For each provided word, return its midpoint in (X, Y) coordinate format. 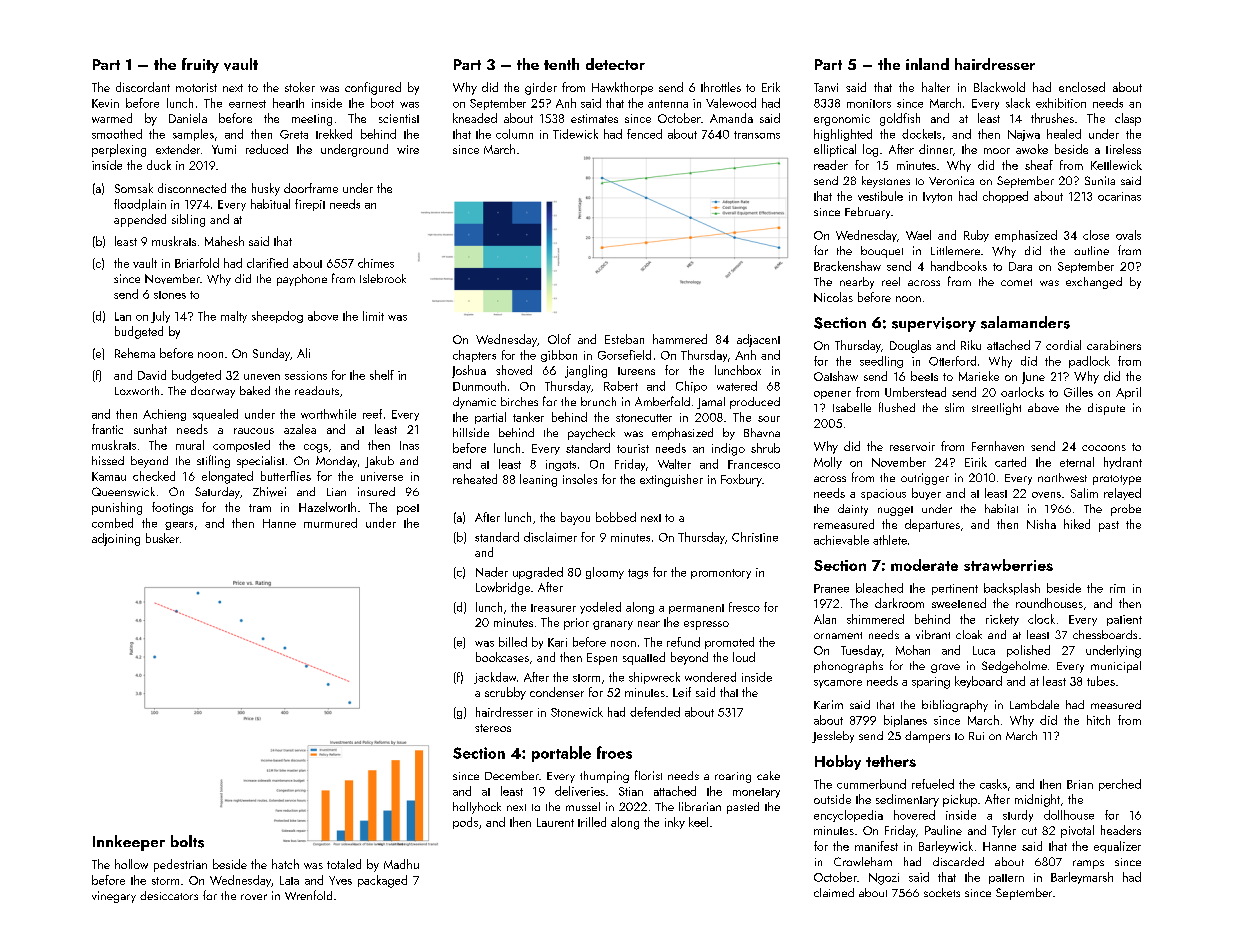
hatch (285, 864)
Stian (631, 791)
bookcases (502, 657)
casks (993, 784)
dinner (936, 149)
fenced (644, 134)
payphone (302, 280)
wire (408, 149)
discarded (958, 861)
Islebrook (383, 278)
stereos (493, 728)
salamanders (1025, 322)
